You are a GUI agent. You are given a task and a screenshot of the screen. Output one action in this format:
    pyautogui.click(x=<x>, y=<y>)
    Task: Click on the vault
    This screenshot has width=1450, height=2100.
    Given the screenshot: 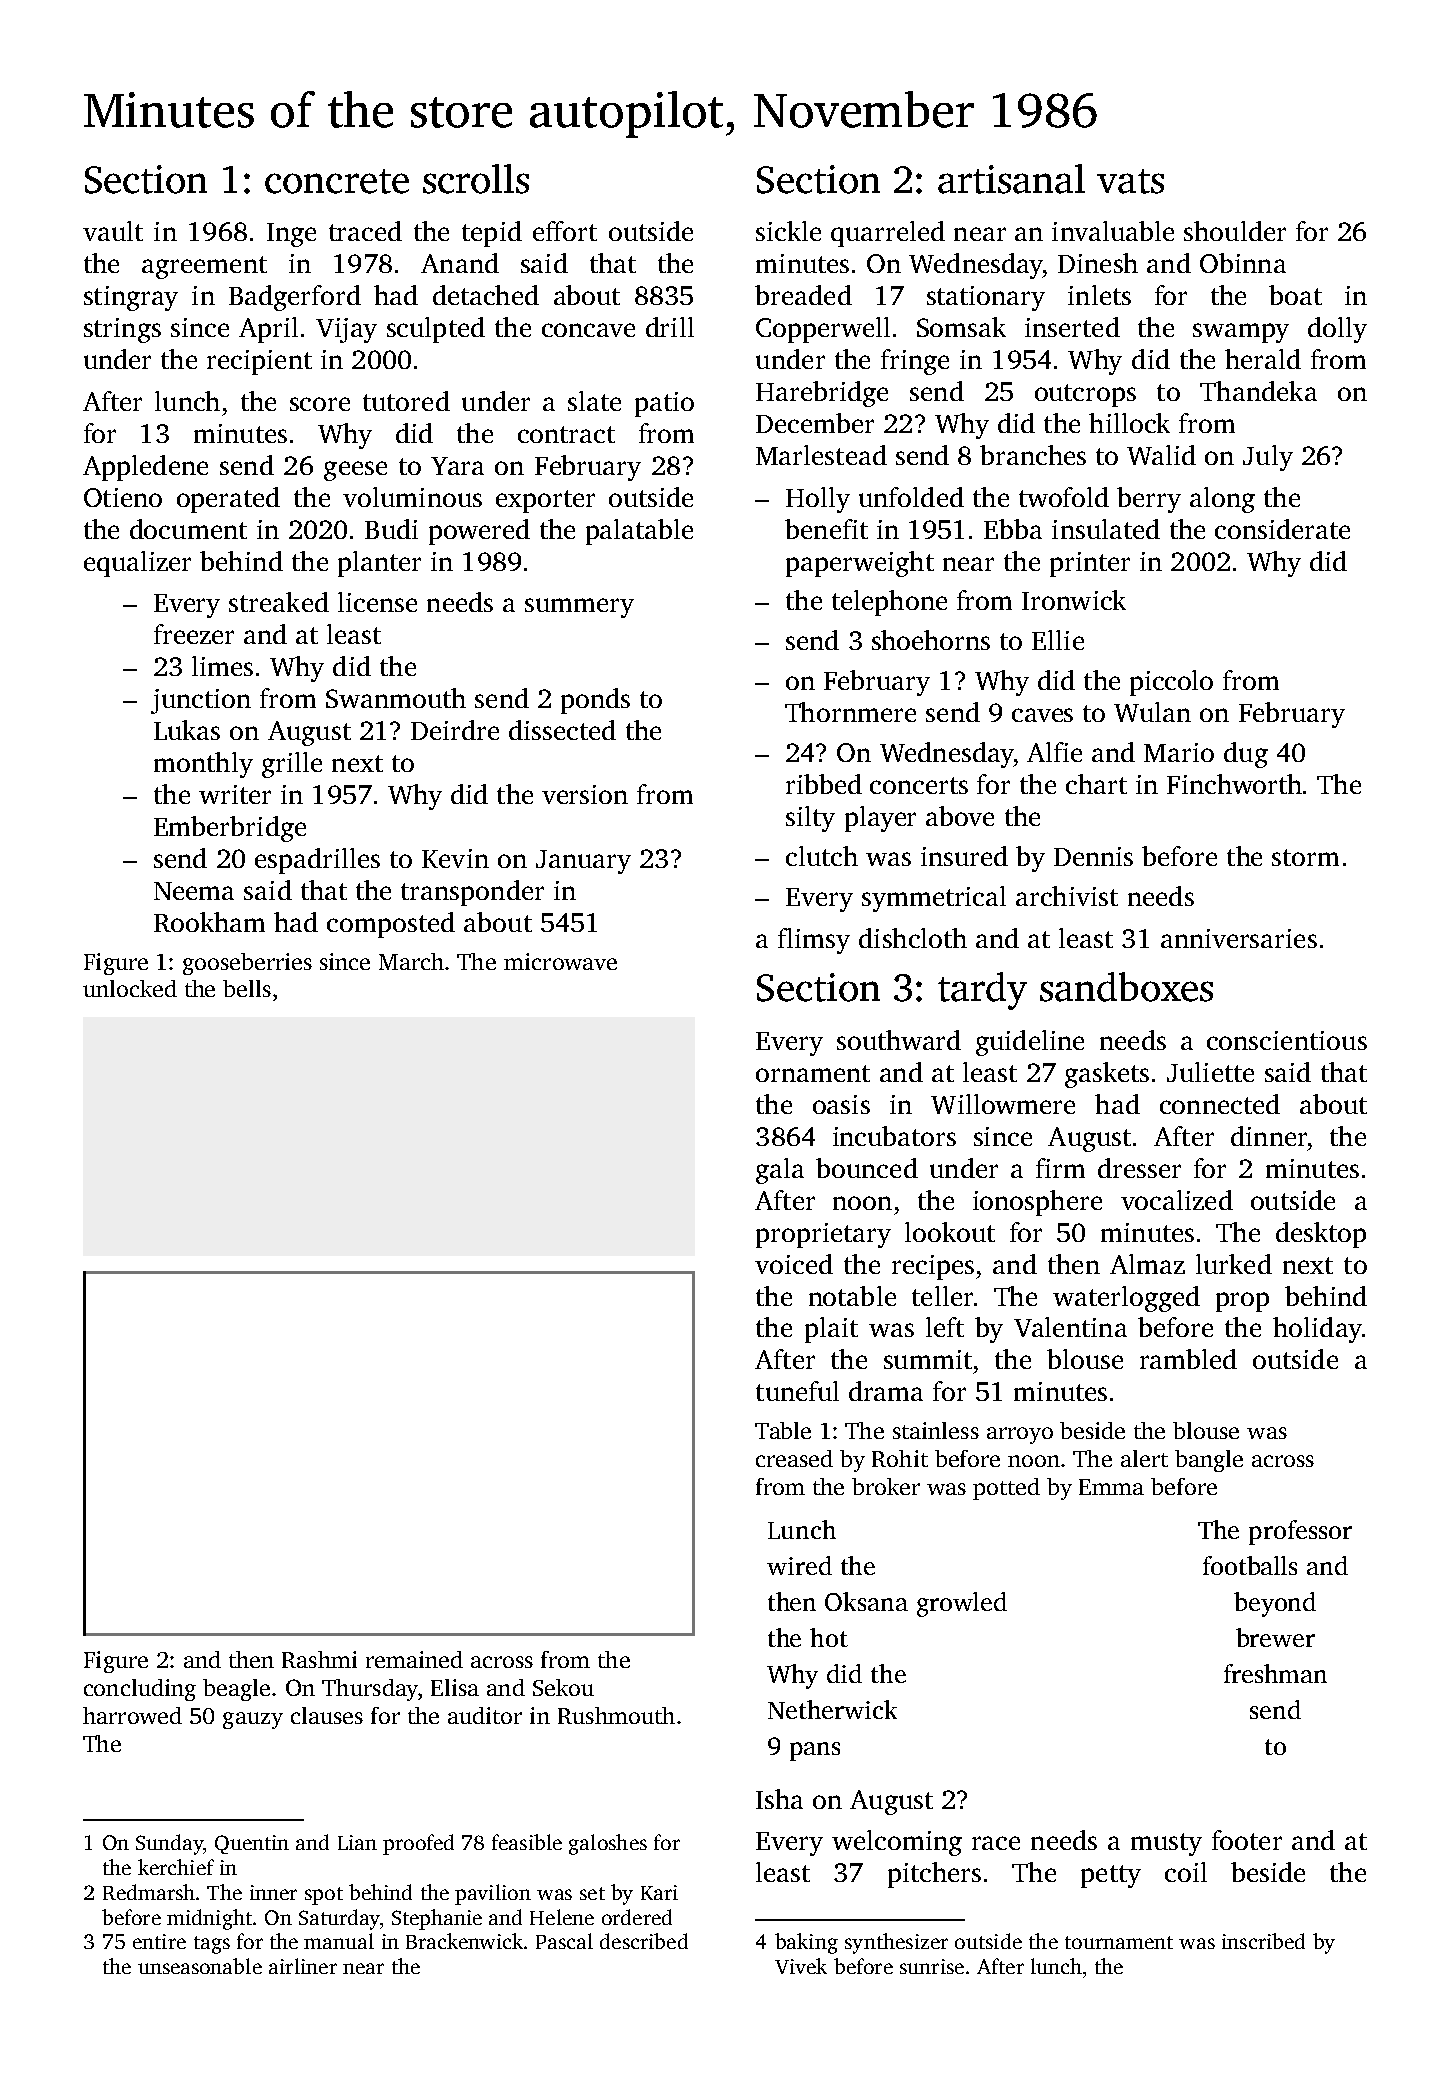 What is the action you would take?
    pyautogui.click(x=113, y=231)
